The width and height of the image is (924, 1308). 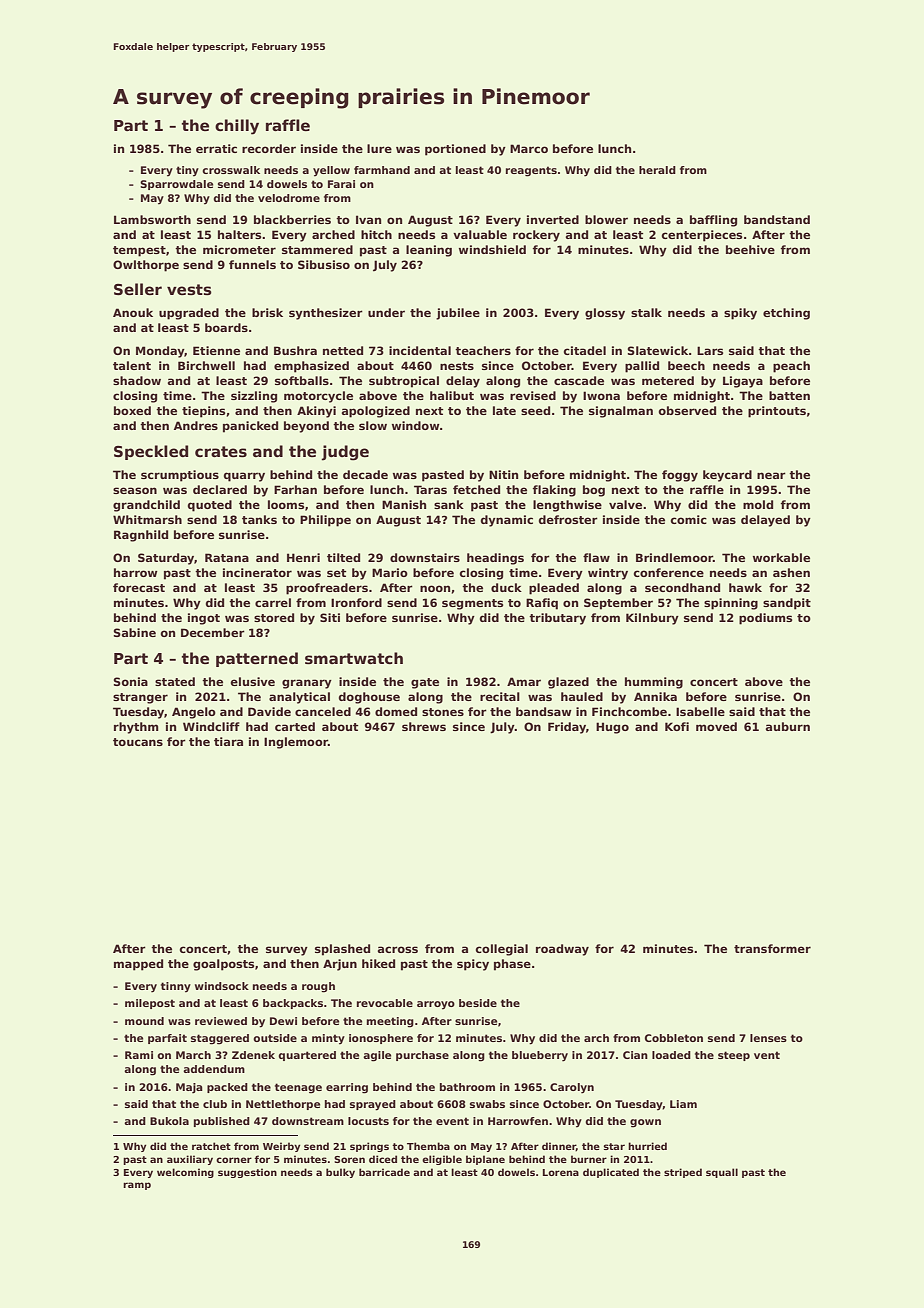 What do you see at coordinates (137, 1186) in the image?
I see `ramp` at bounding box center [137, 1186].
